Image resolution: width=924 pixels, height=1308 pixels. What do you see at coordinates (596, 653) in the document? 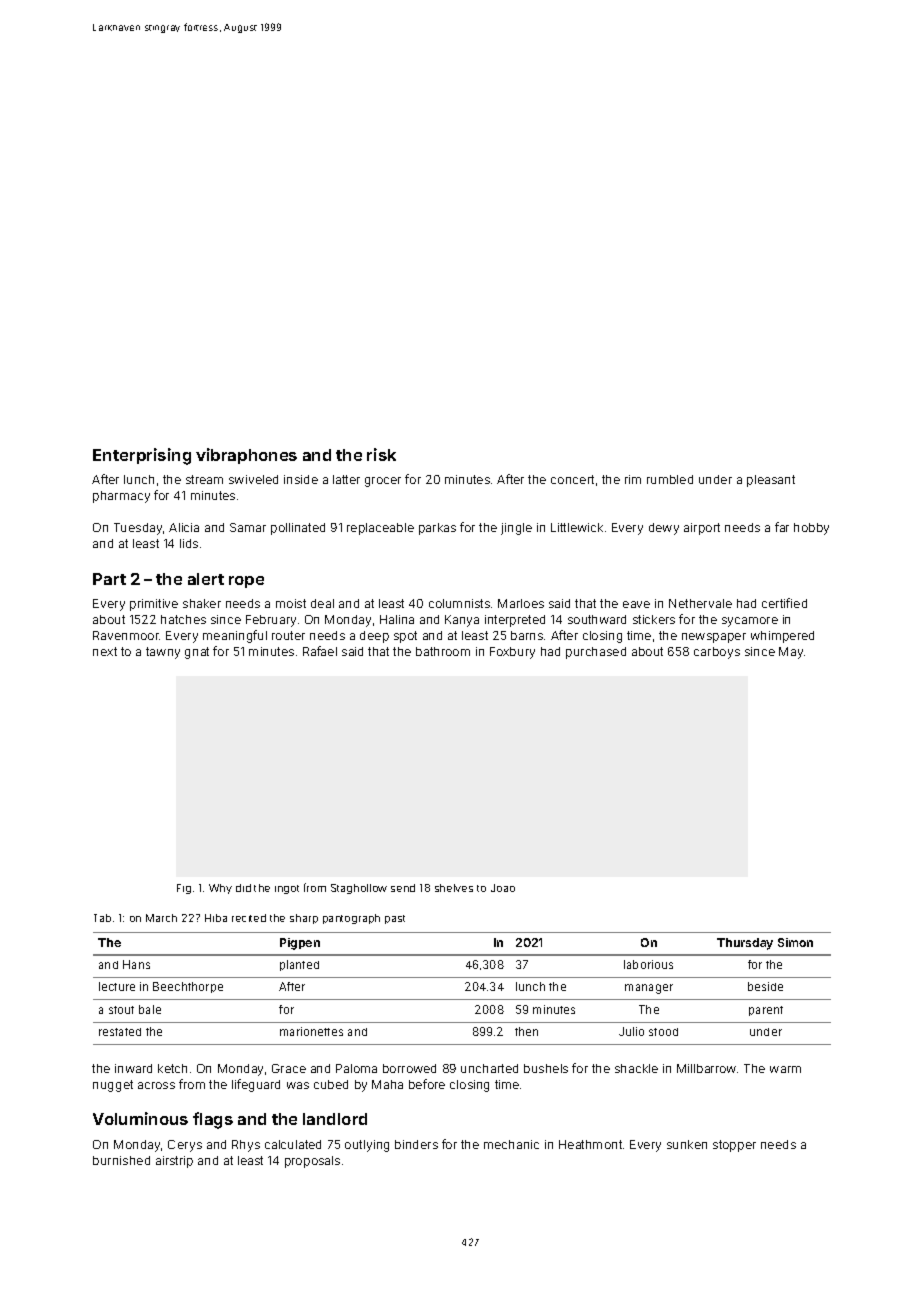
I see `purchased` at bounding box center [596, 653].
